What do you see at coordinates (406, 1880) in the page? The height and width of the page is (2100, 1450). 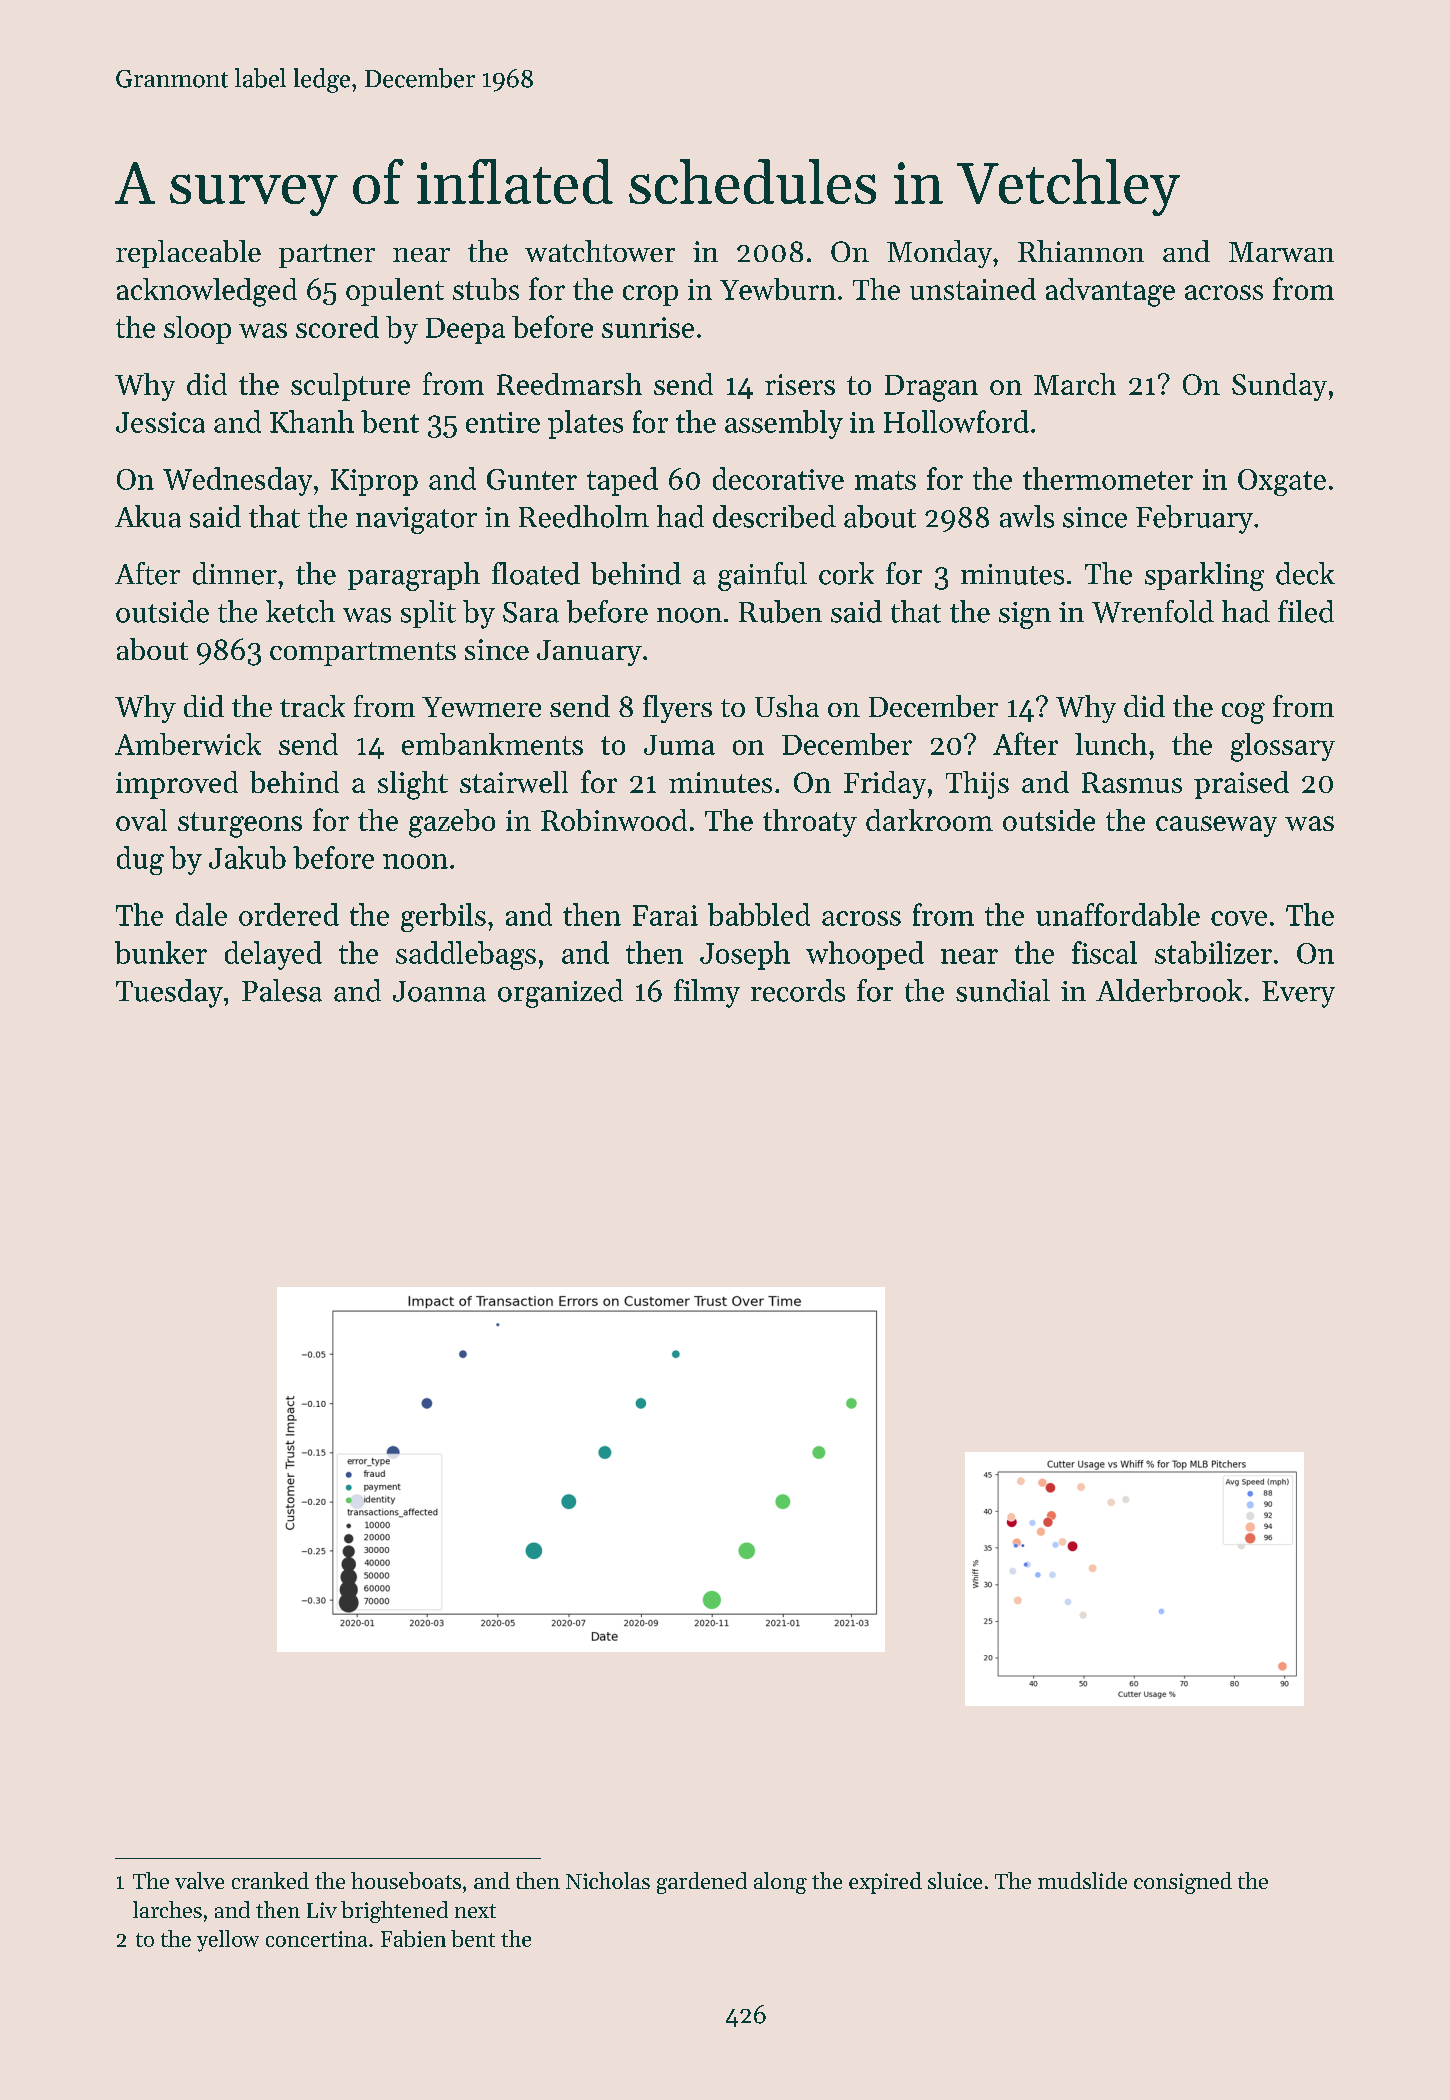 I see `houseboats` at bounding box center [406, 1880].
